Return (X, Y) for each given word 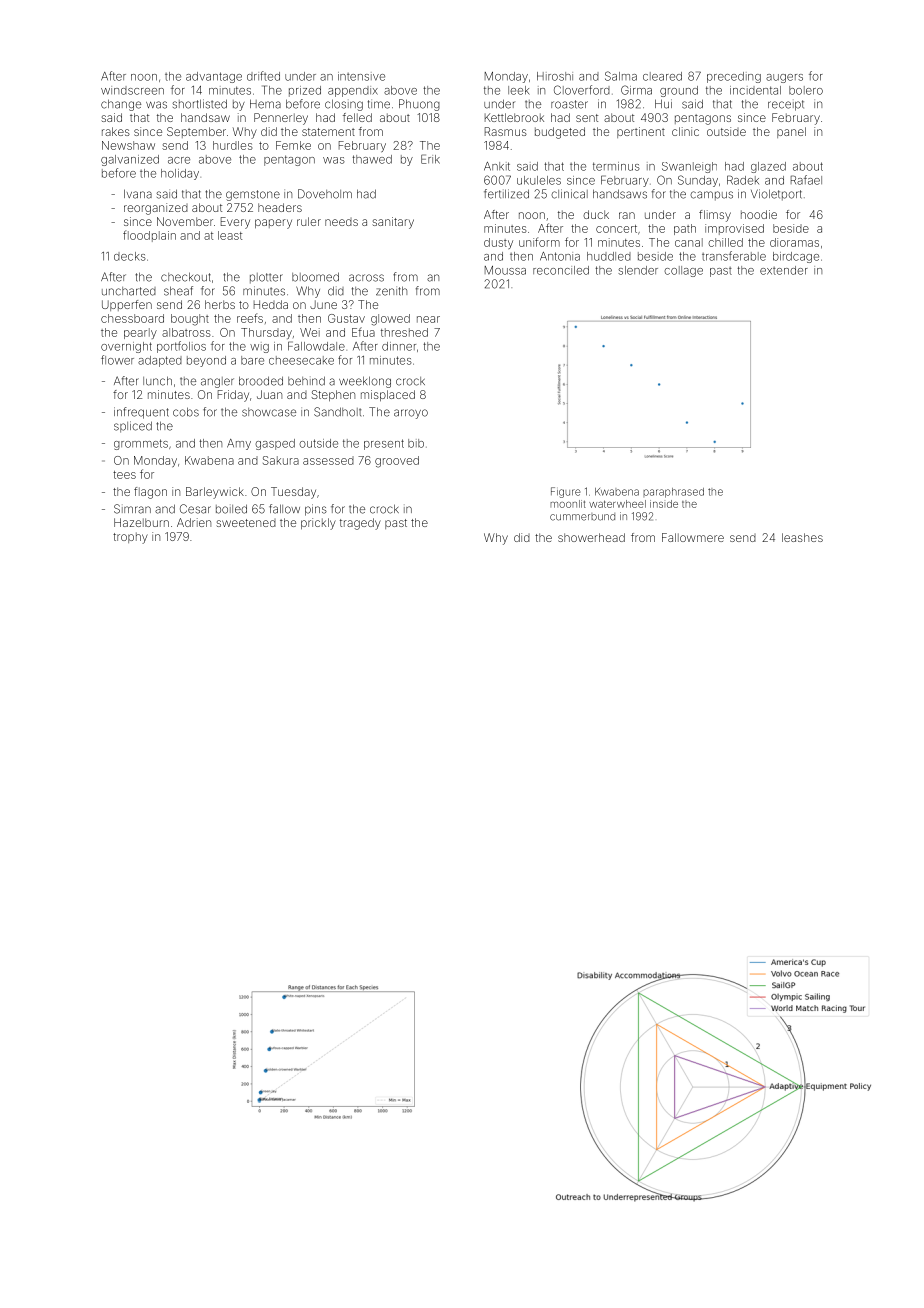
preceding (734, 77)
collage (683, 271)
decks (130, 256)
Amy (239, 444)
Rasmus (506, 131)
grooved (397, 462)
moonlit (568, 504)
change (121, 105)
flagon (150, 493)
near (428, 319)
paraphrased (673, 493)
